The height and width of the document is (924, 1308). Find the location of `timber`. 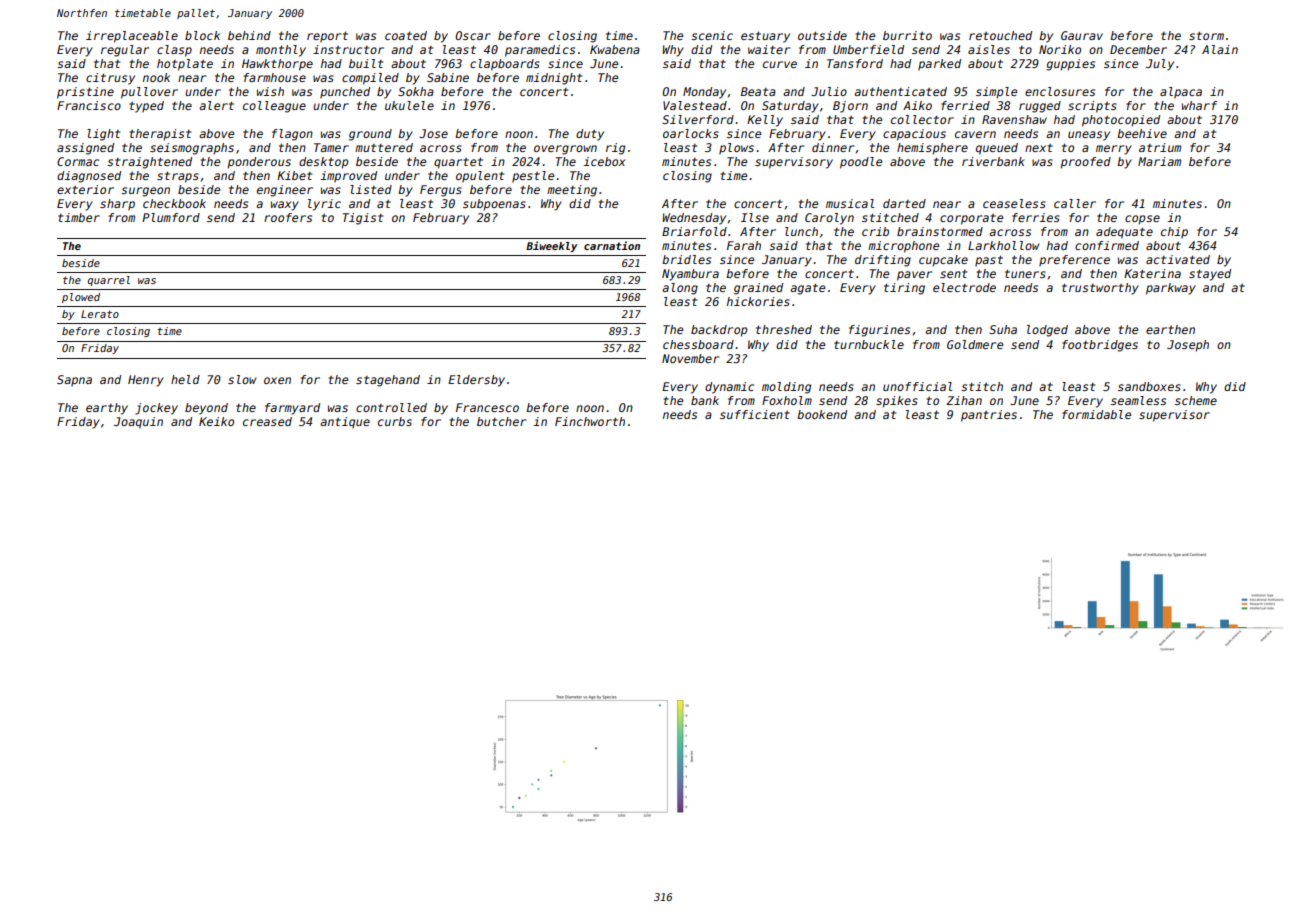

timber is located at coordinates (79, 217).
